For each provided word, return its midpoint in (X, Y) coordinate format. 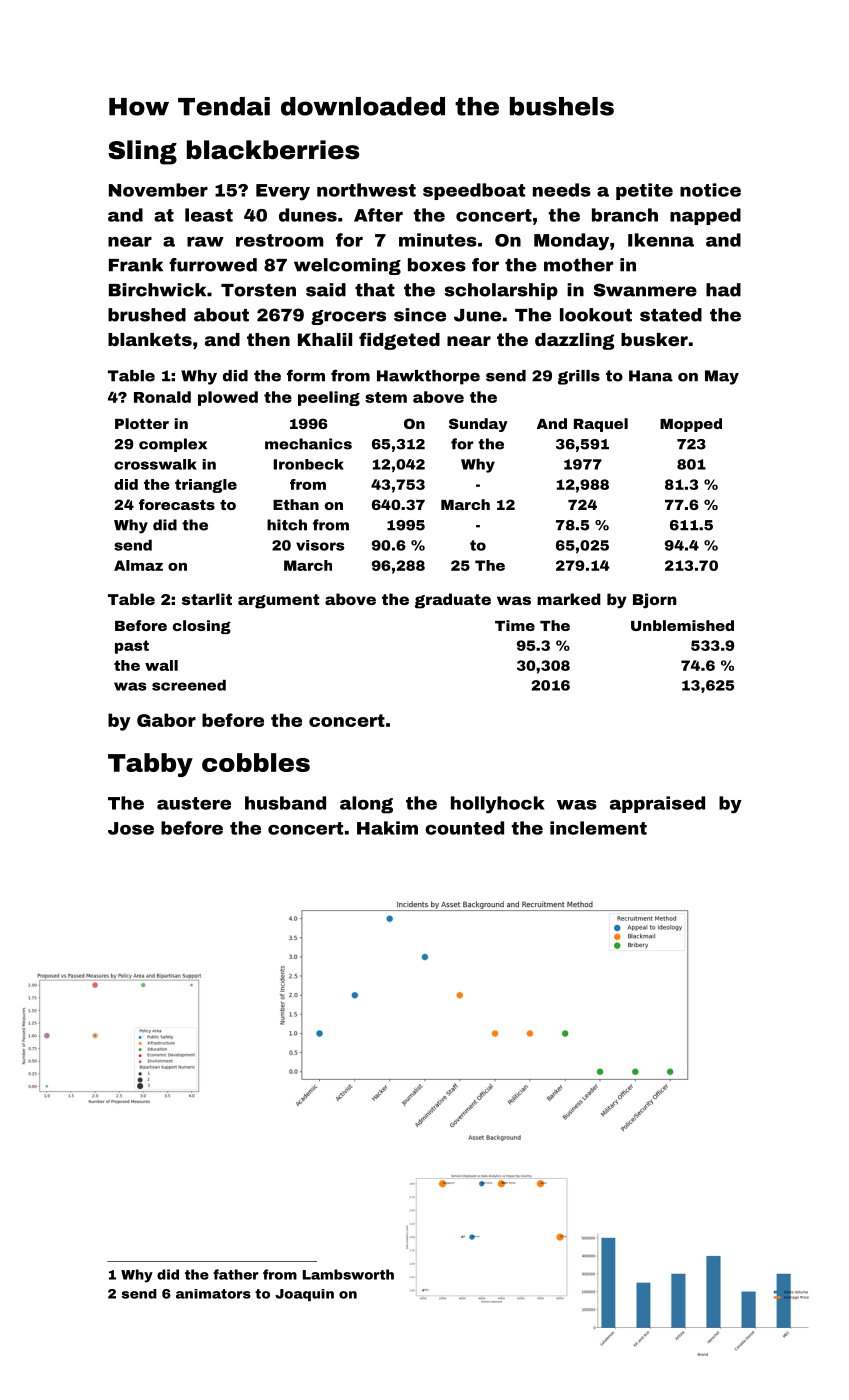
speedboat (474, 191)
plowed (228, 398)
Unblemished (682, 625)
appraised (657, 804)
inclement (598, 828)
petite (644, 191)
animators (213, 1294)
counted (464, 828)
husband (285, 803)
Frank (136, 265)
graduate (453, 601)
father (236, 1274)
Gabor (166, 720)
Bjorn (655, 601)
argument (278, 601)
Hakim (387, 828)
